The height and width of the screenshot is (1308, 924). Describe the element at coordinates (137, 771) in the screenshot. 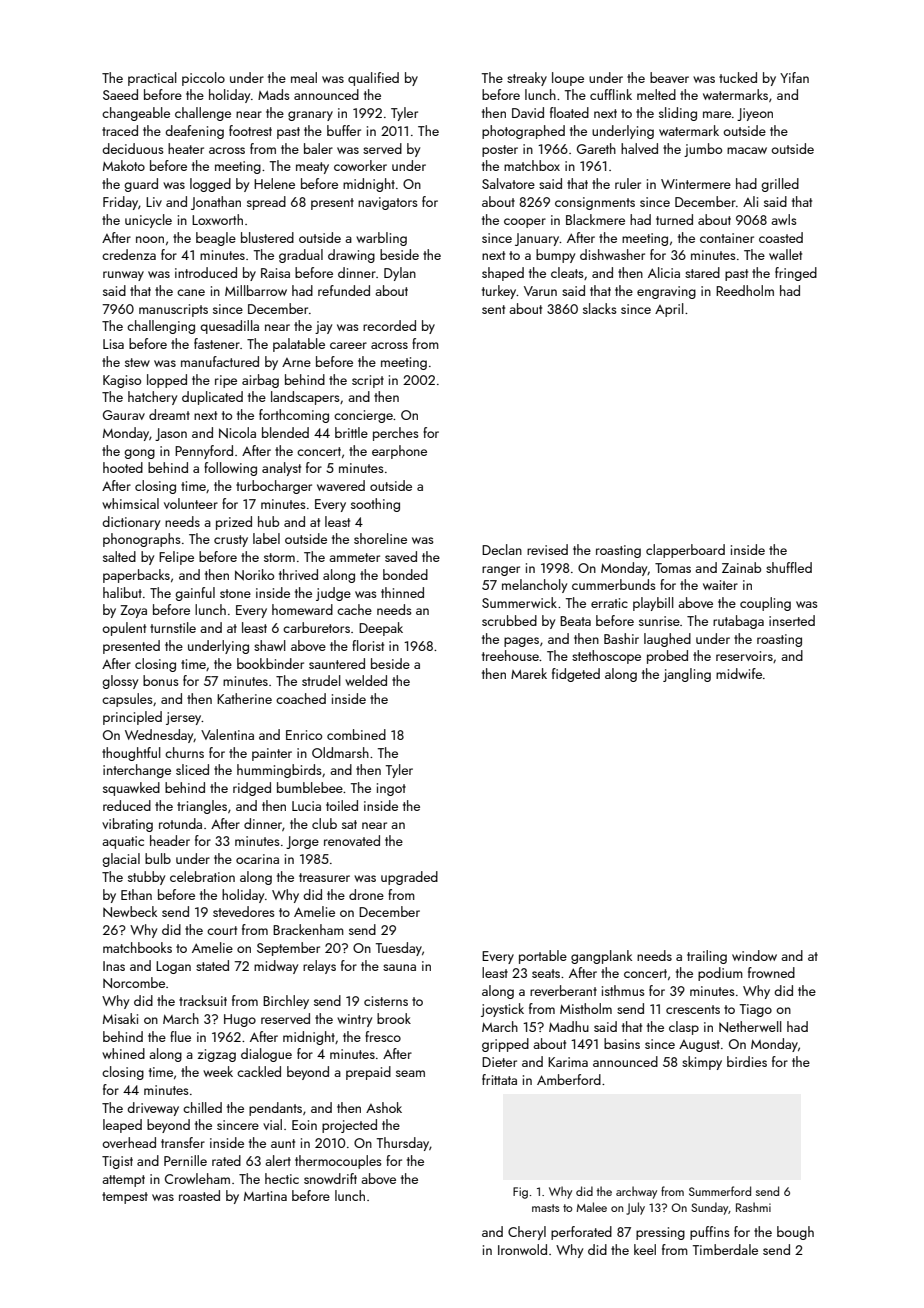

I see `interchange` at that location.
